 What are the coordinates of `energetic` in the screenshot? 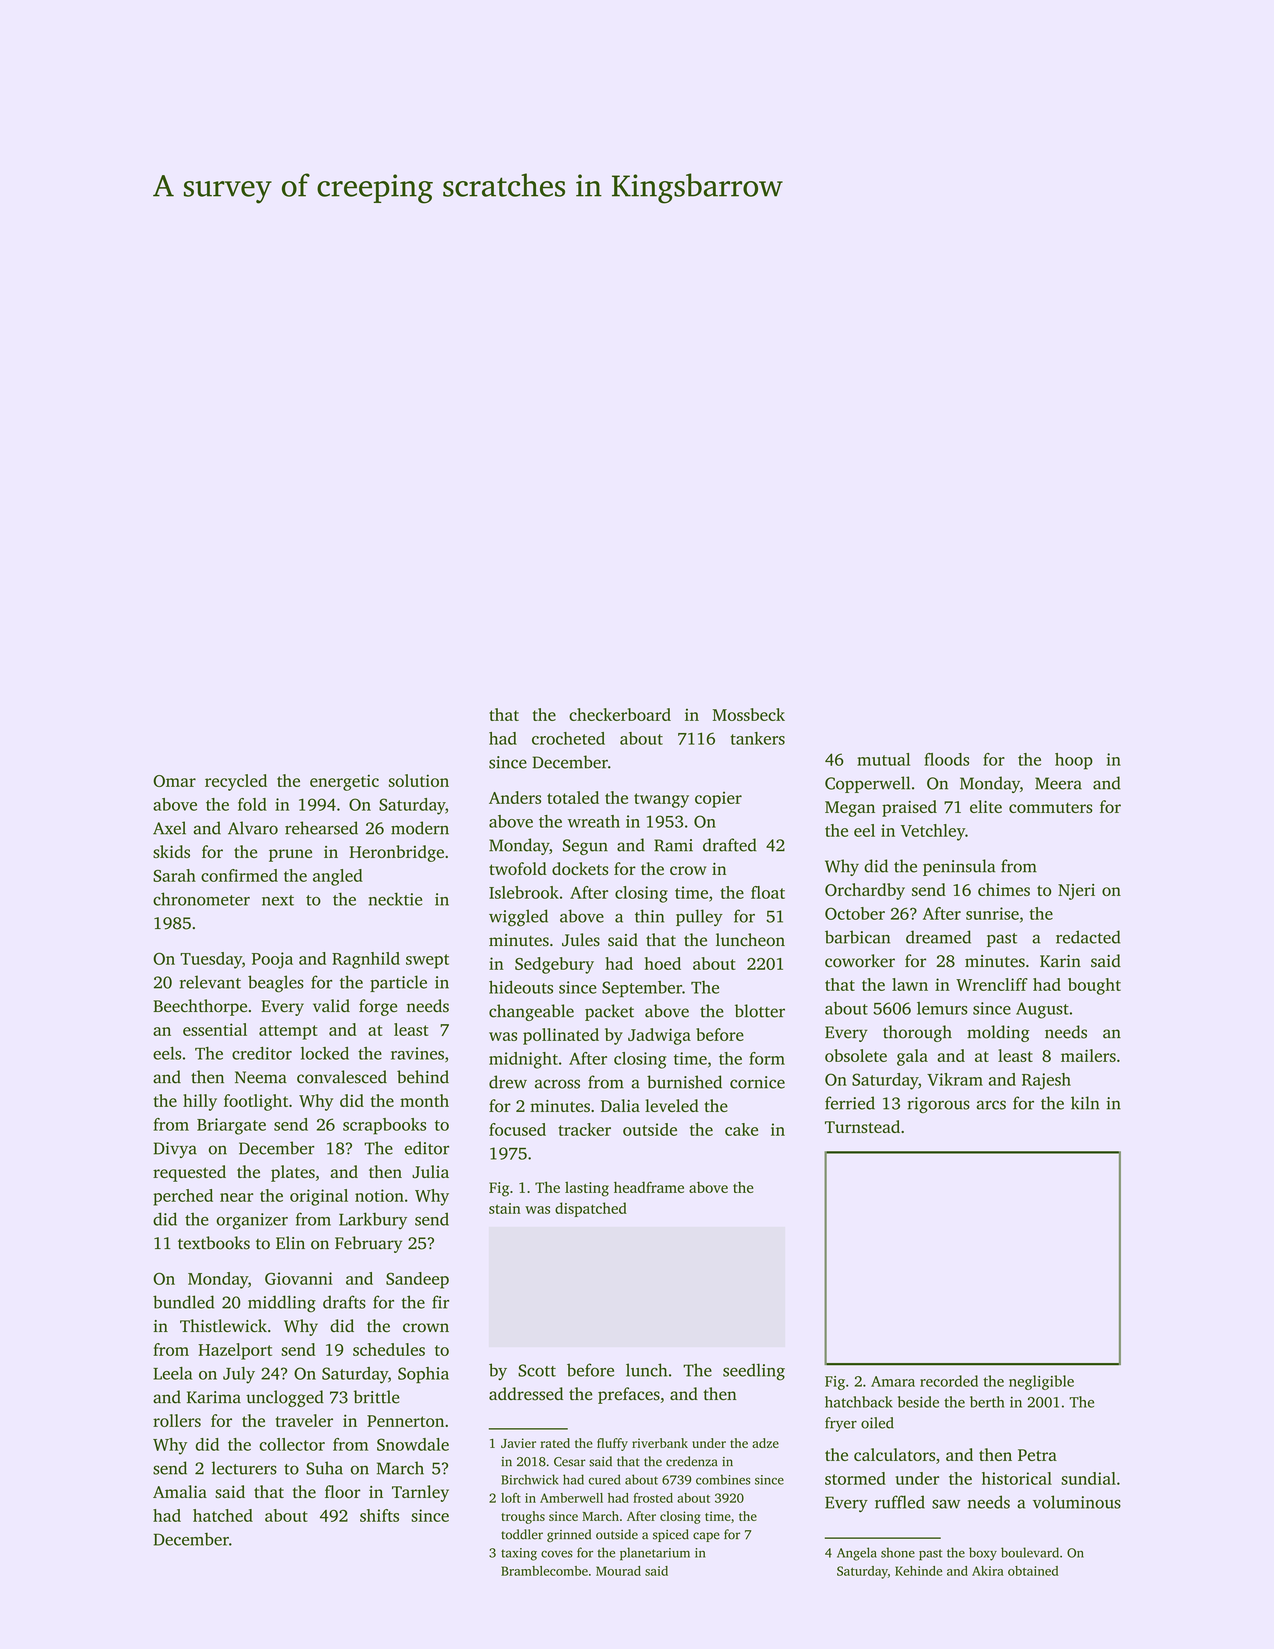 It's located at (344, 782).
